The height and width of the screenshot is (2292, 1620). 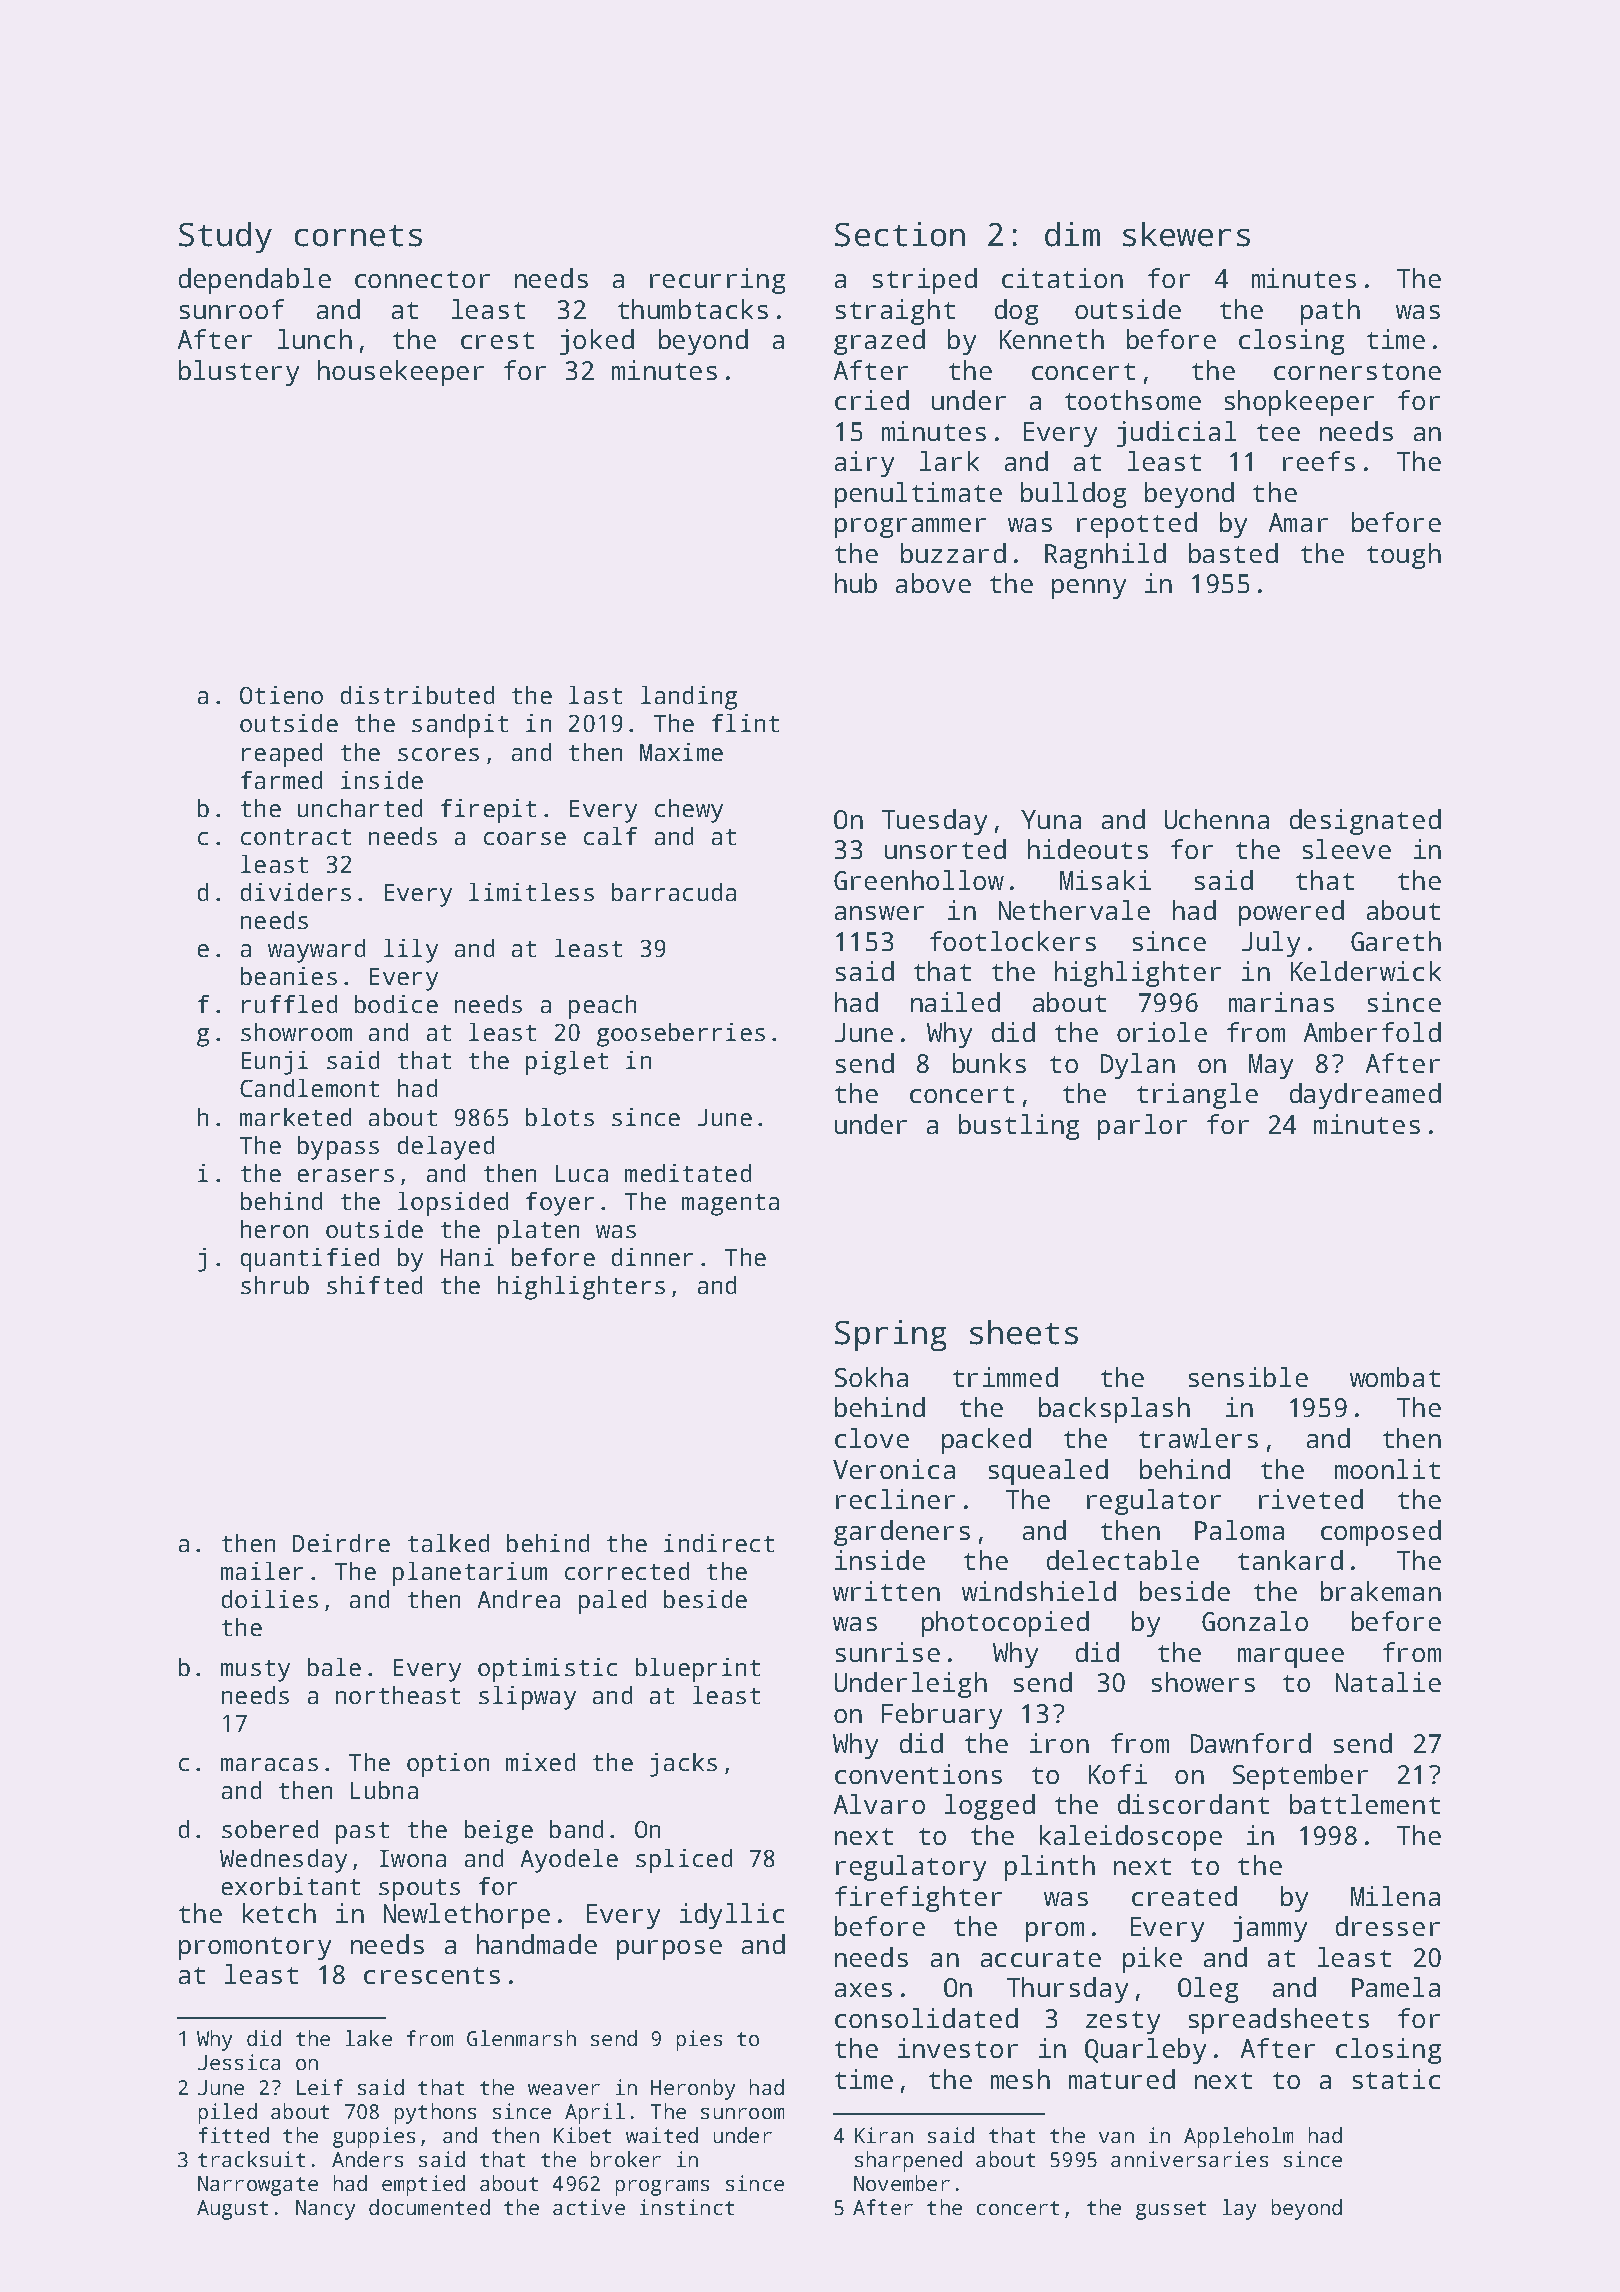 I want to click on trawlers, so click(x=1198, y=1438).
